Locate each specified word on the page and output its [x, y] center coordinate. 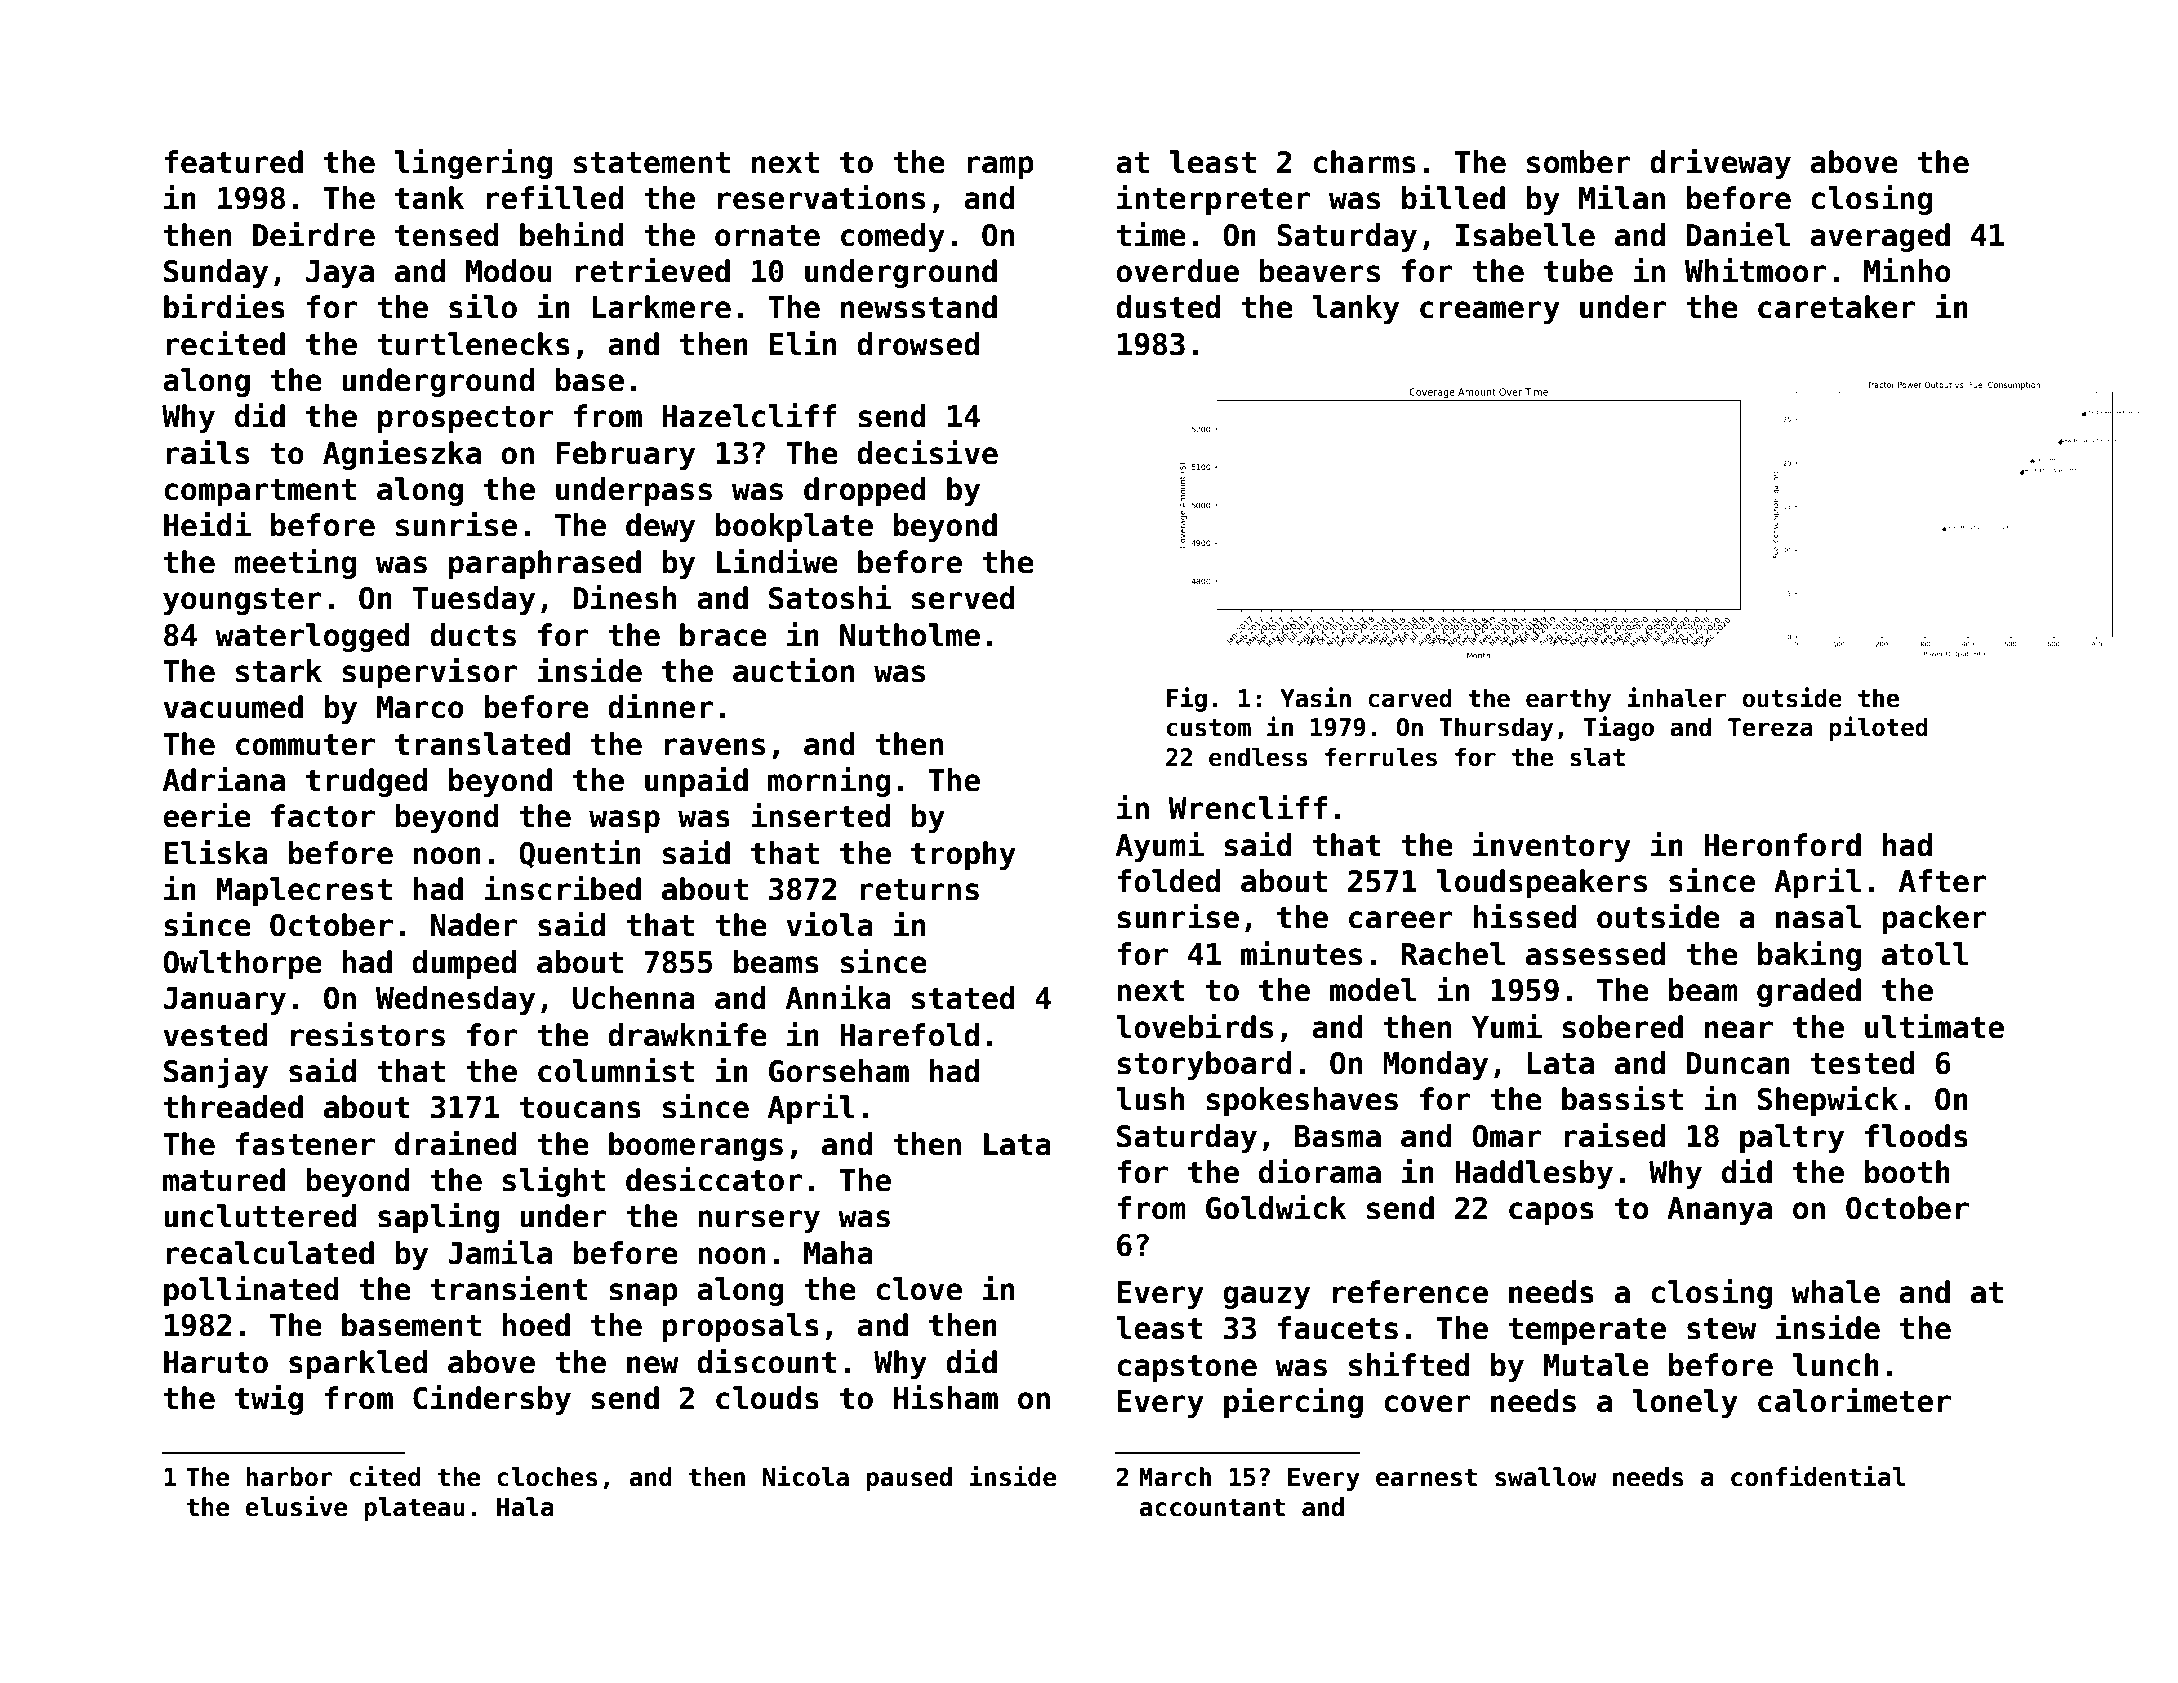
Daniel [1738, 234]
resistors [368, 1034]
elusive [296, 1506]
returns [919, 890]
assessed [1595, 954]
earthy [1568, 700]
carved [1410, 698]
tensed [447, 235]
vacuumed [233, 707]
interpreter [1213, 200]
